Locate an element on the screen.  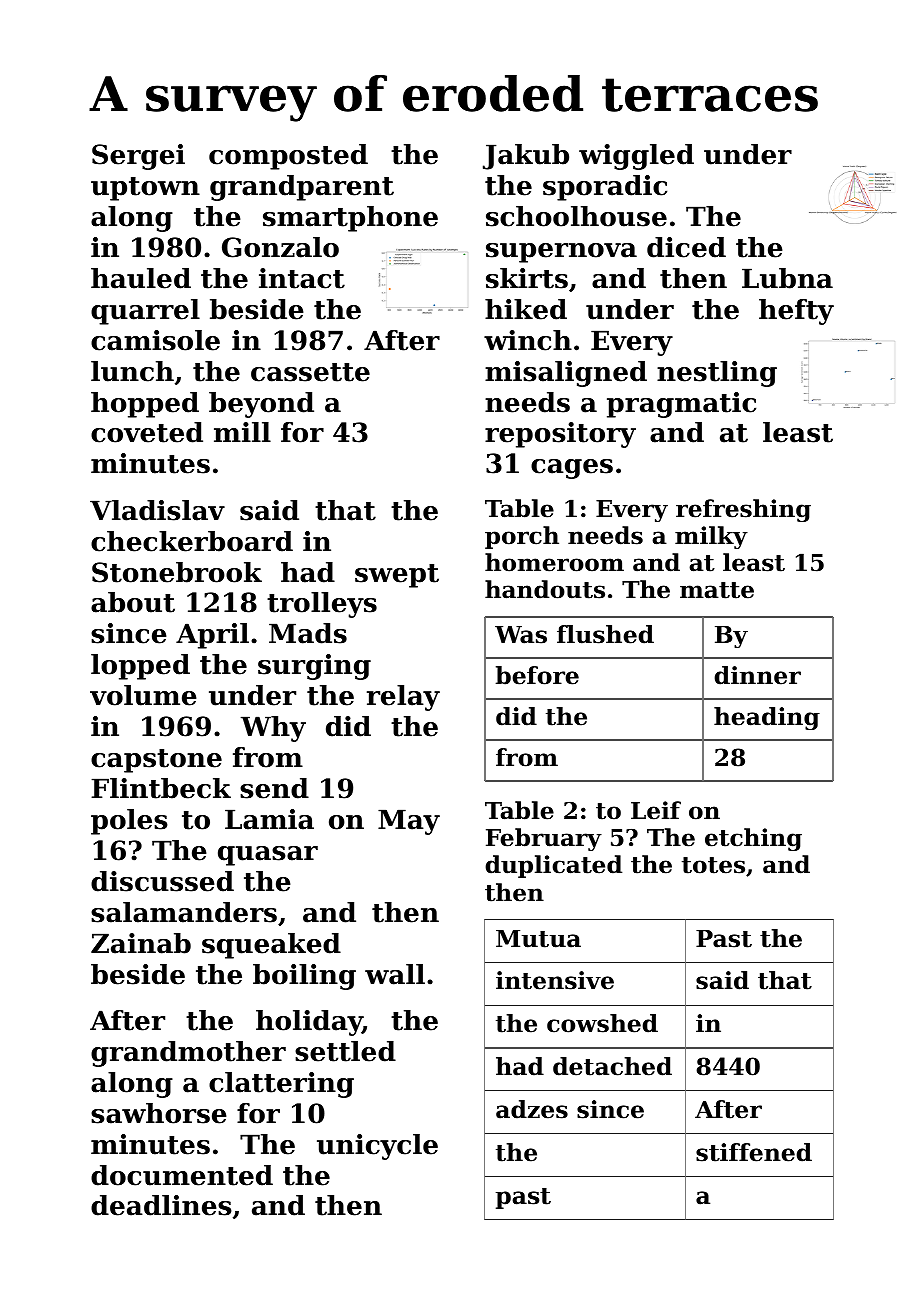
porch is located at coordinates (522, 537).
